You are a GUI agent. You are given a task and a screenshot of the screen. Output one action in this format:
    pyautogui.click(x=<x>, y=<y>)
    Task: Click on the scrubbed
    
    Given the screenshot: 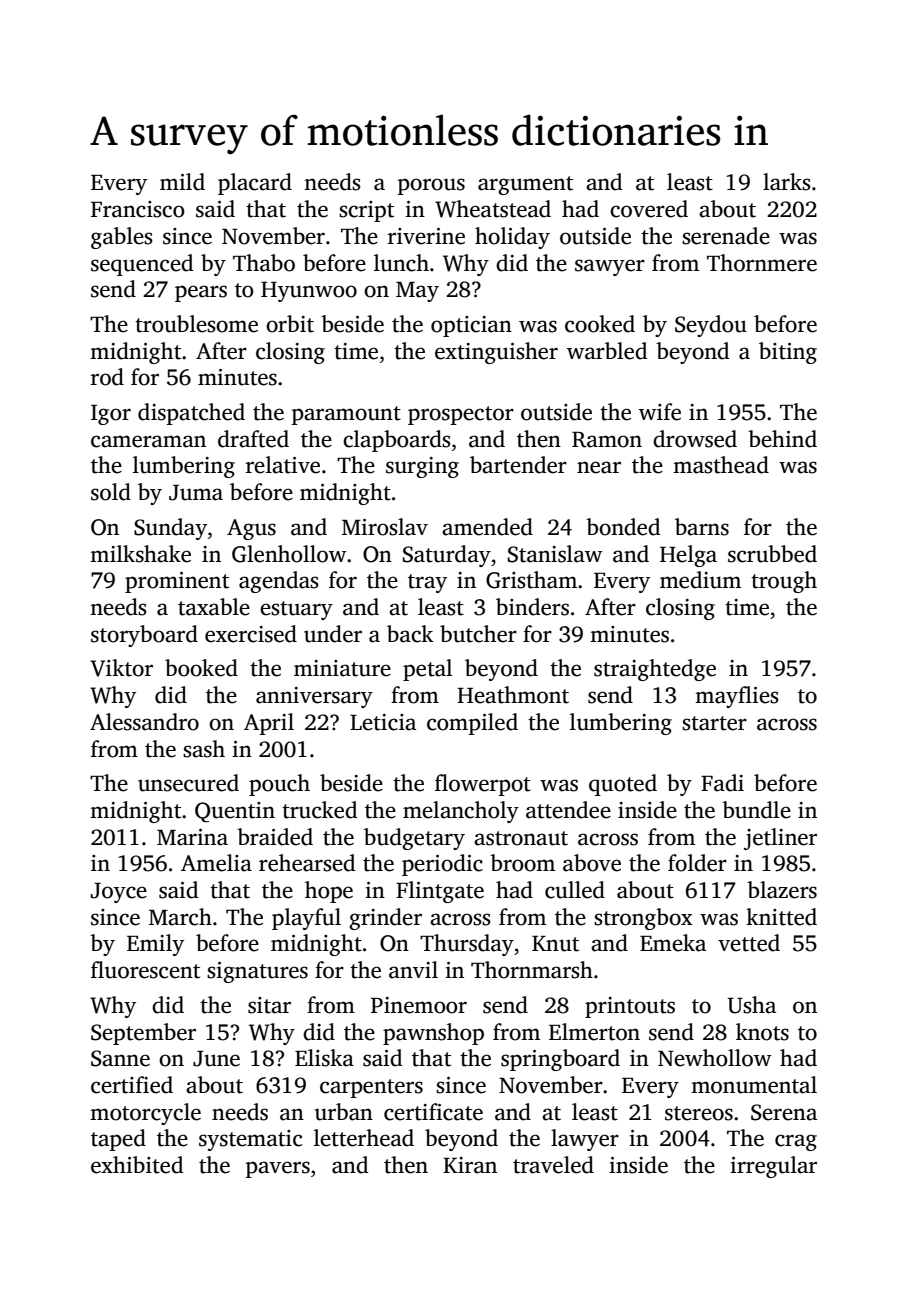 What is the action you would take?
    pyautogui.click(x=772, y=554)
